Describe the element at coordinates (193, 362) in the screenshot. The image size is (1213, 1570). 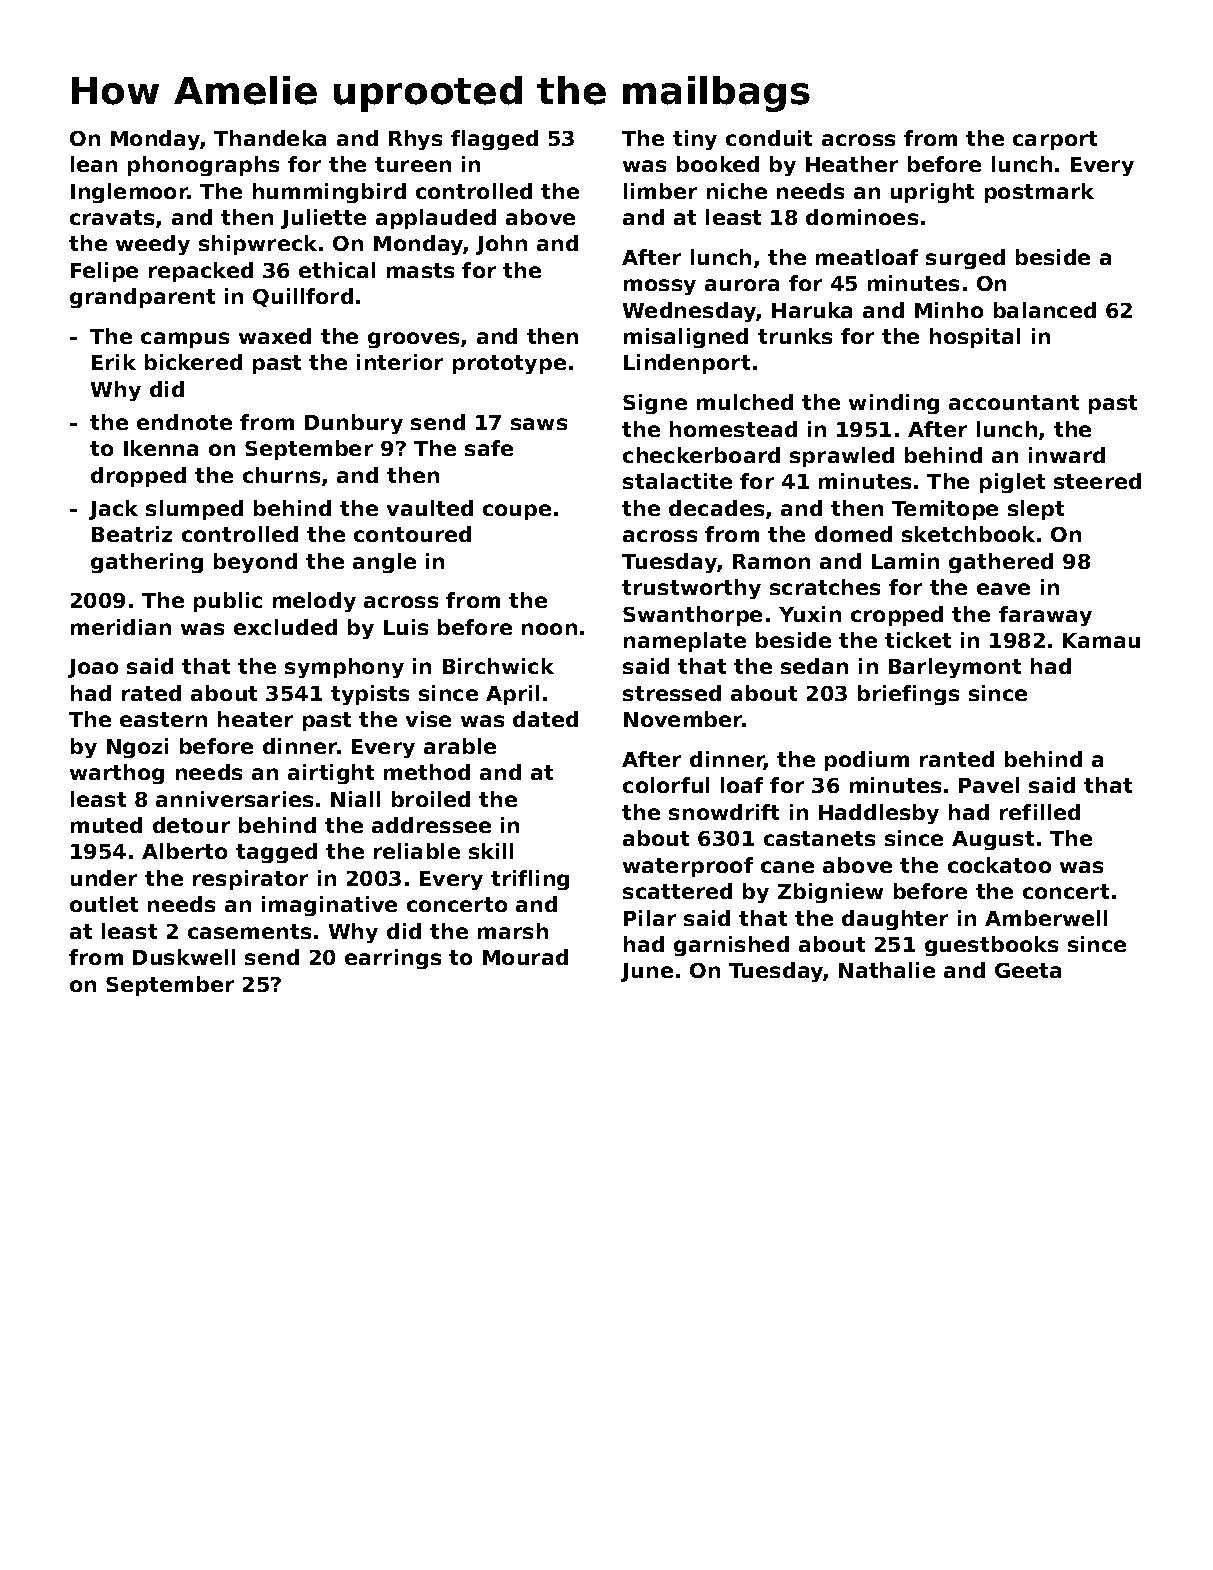
I see `bickered` at that location.
